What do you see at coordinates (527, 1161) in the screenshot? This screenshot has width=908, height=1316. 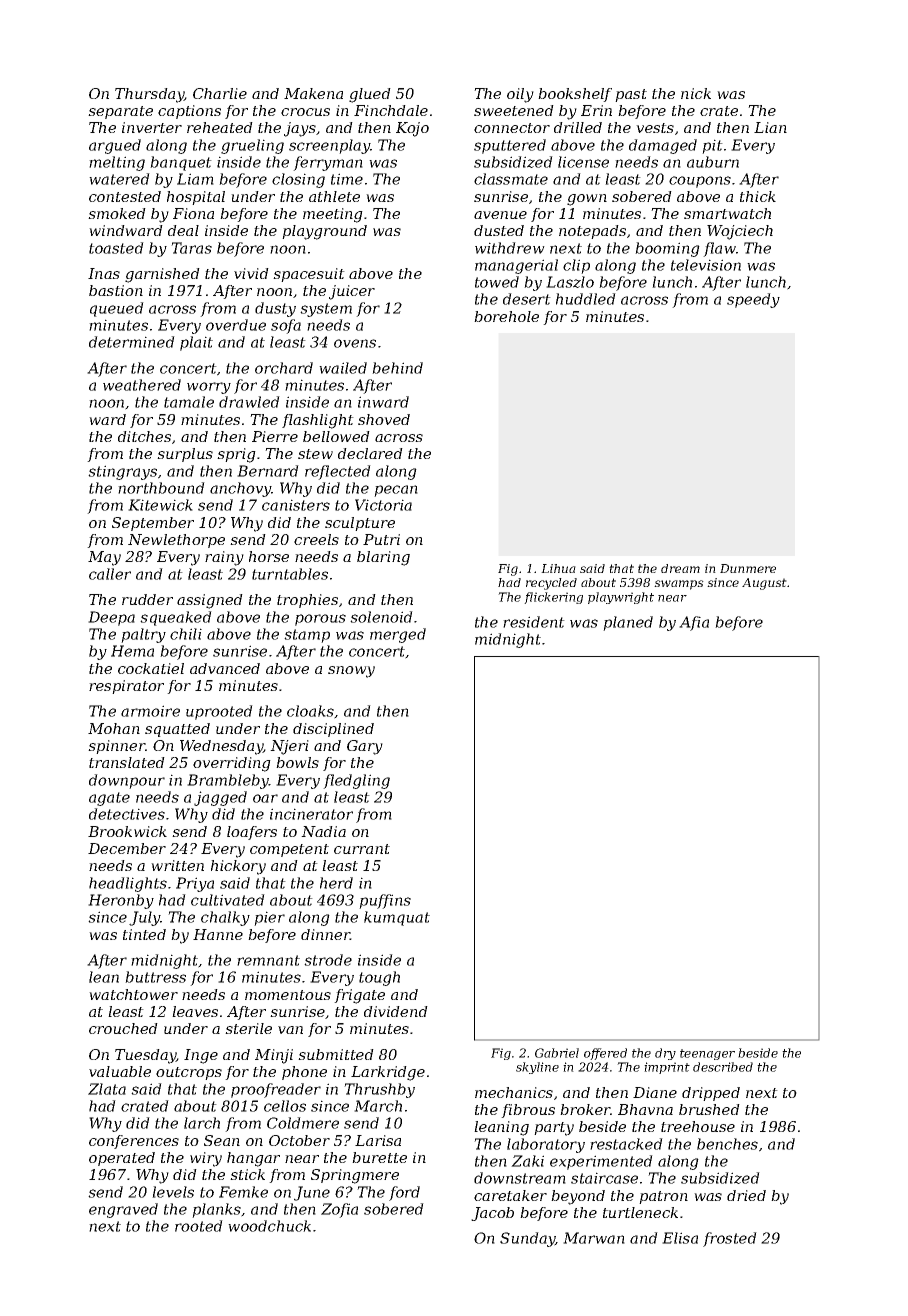 I see `Zaki` at bounding box center [527, 1161].
